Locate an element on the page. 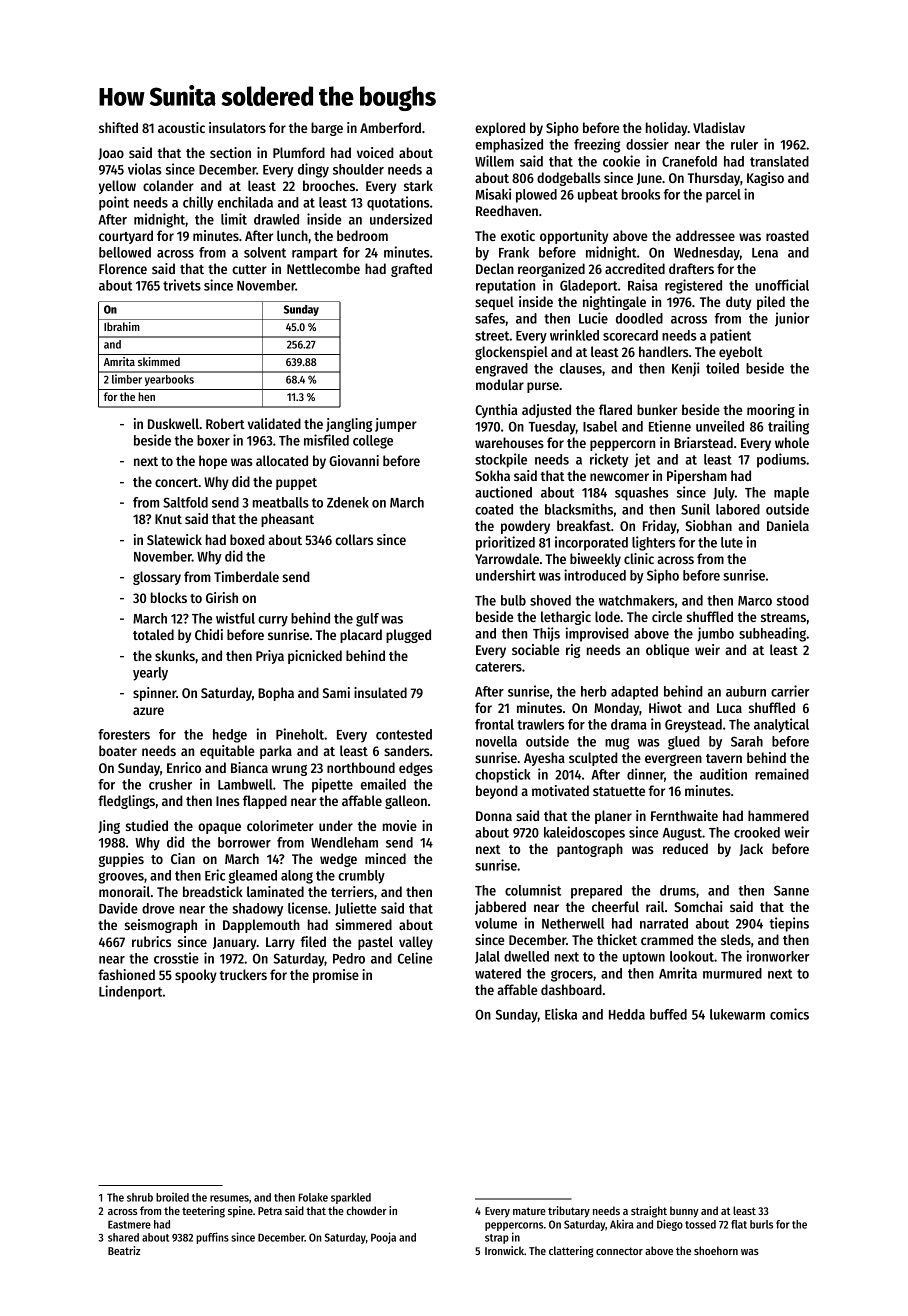 This document has height=1316, width=908. prioritized is located at coordinates (505, 543).
